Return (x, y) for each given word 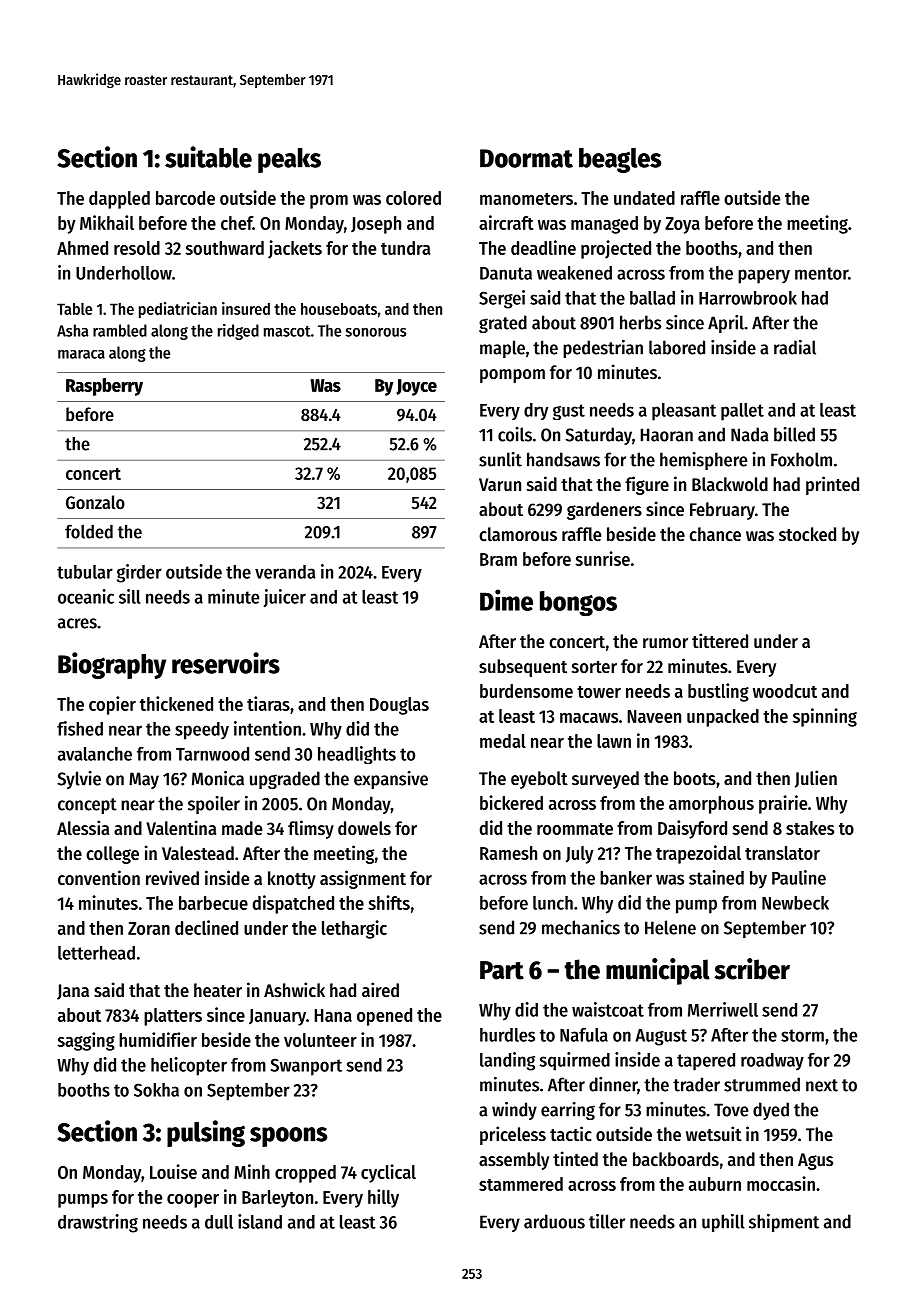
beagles (620, 160)
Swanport (306, 1067)
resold (137, 248)
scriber (752, 969)
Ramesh (508, 853)
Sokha (156, 1090)
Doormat (526, 158)
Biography (112, 665)
